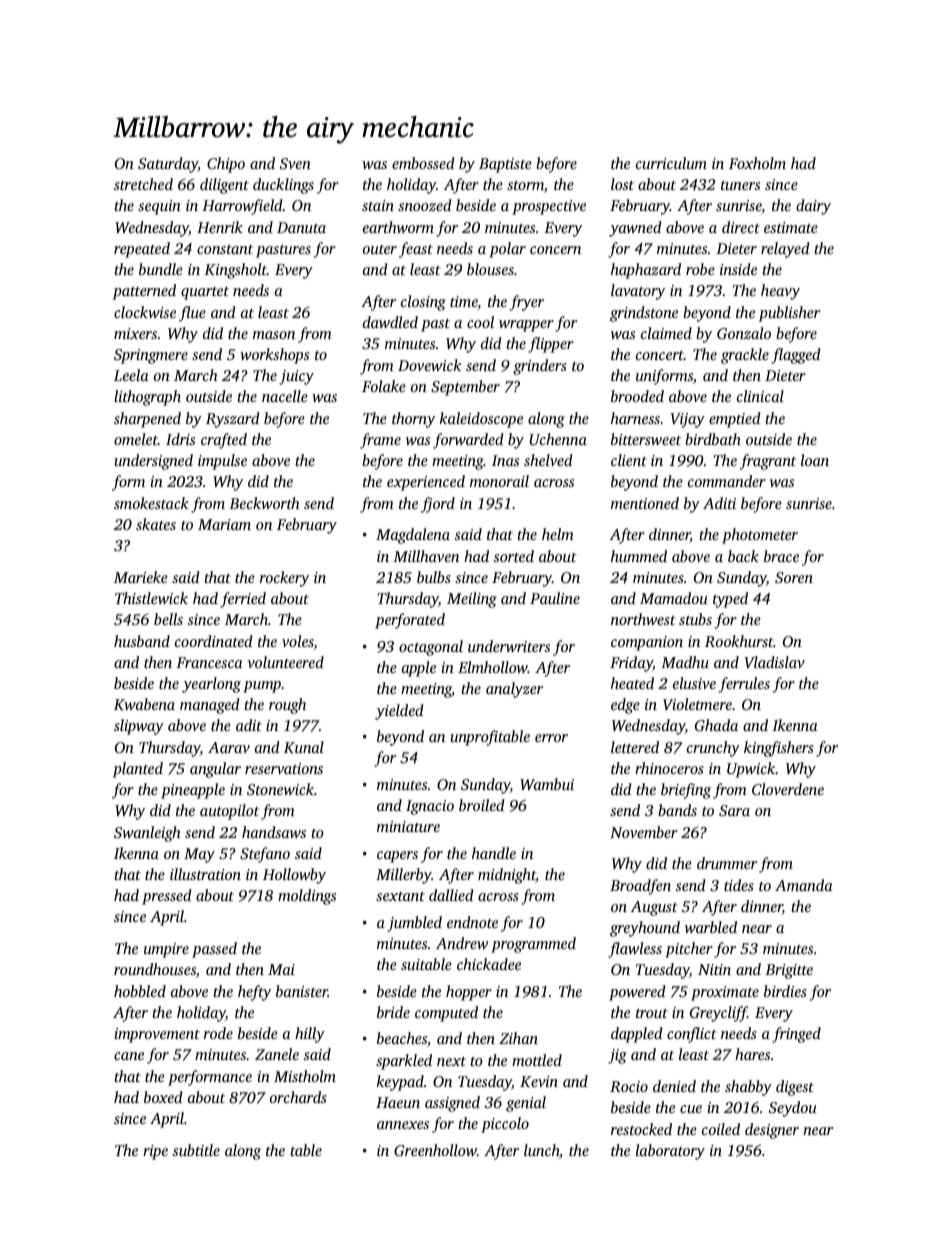  Describe the element at coordinates (666, 333) in the document. I see `claimed` at that location.
